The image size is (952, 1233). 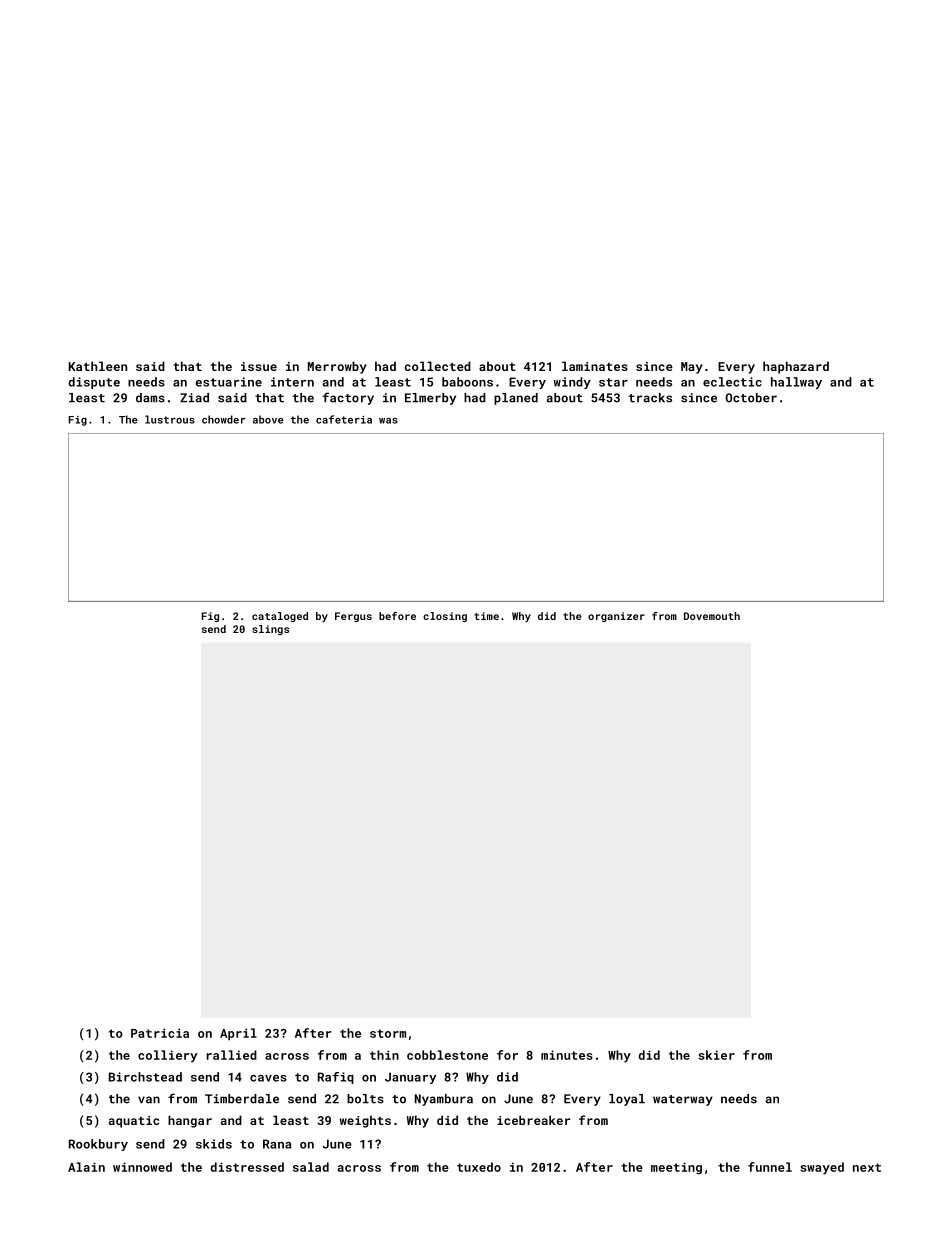 I want to click on closing, so click(x=445, y=617).
